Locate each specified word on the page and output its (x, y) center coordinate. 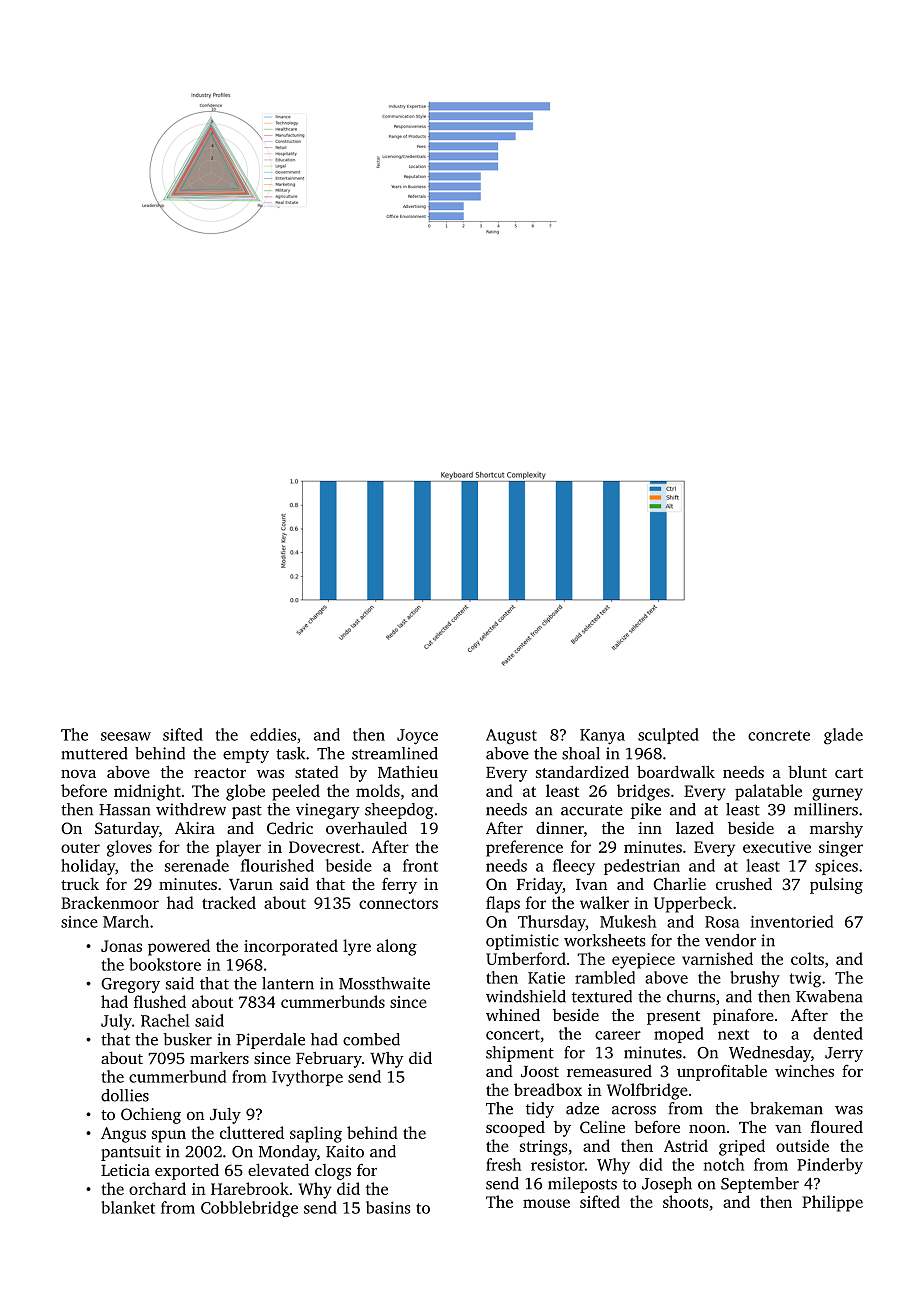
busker (188, 1039)
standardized (582, 771)
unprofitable (722, 1072)
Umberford (526, 958)
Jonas (121, 946)
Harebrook (250, 1188)
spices (836, 867)
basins (388, 1207)
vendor (730, 940)
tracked (229, 902)
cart (849, 773)
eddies (273, 734)
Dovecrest (324, 847)
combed (371, 1039)
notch (723, 1164)
